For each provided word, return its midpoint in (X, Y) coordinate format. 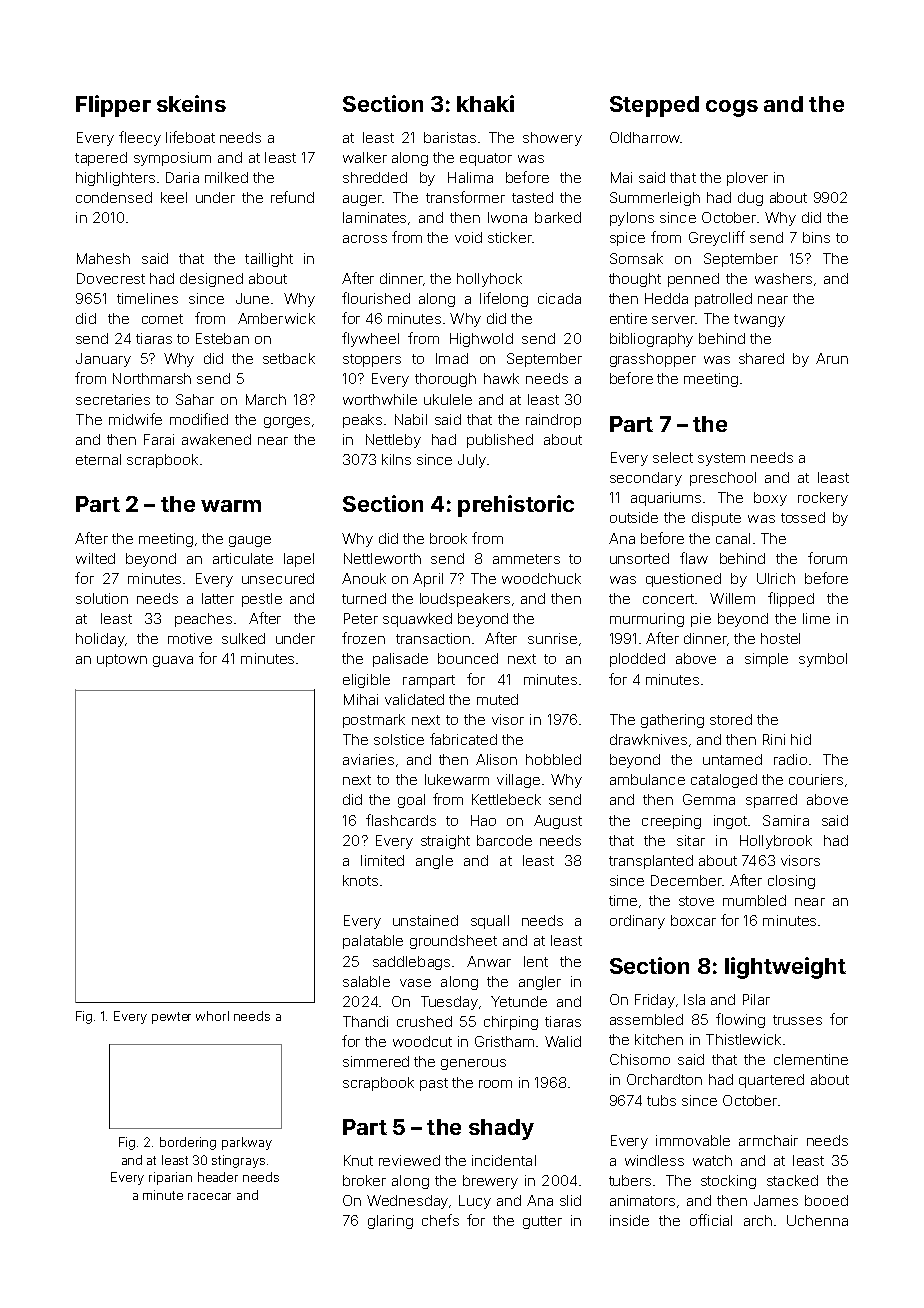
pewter (171, 1018)
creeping (671, 822)
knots (360, 880)
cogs (732, 108)
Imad (452, 358)
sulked (243, 638)
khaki (485, 103)
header (218, 1177)
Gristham (504, 1041)
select (673, 457)
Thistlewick (743, 1039)
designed (211, 280)
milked (226, 177)
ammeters (526, 559)
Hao (483, 820)
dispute (716, 519)
